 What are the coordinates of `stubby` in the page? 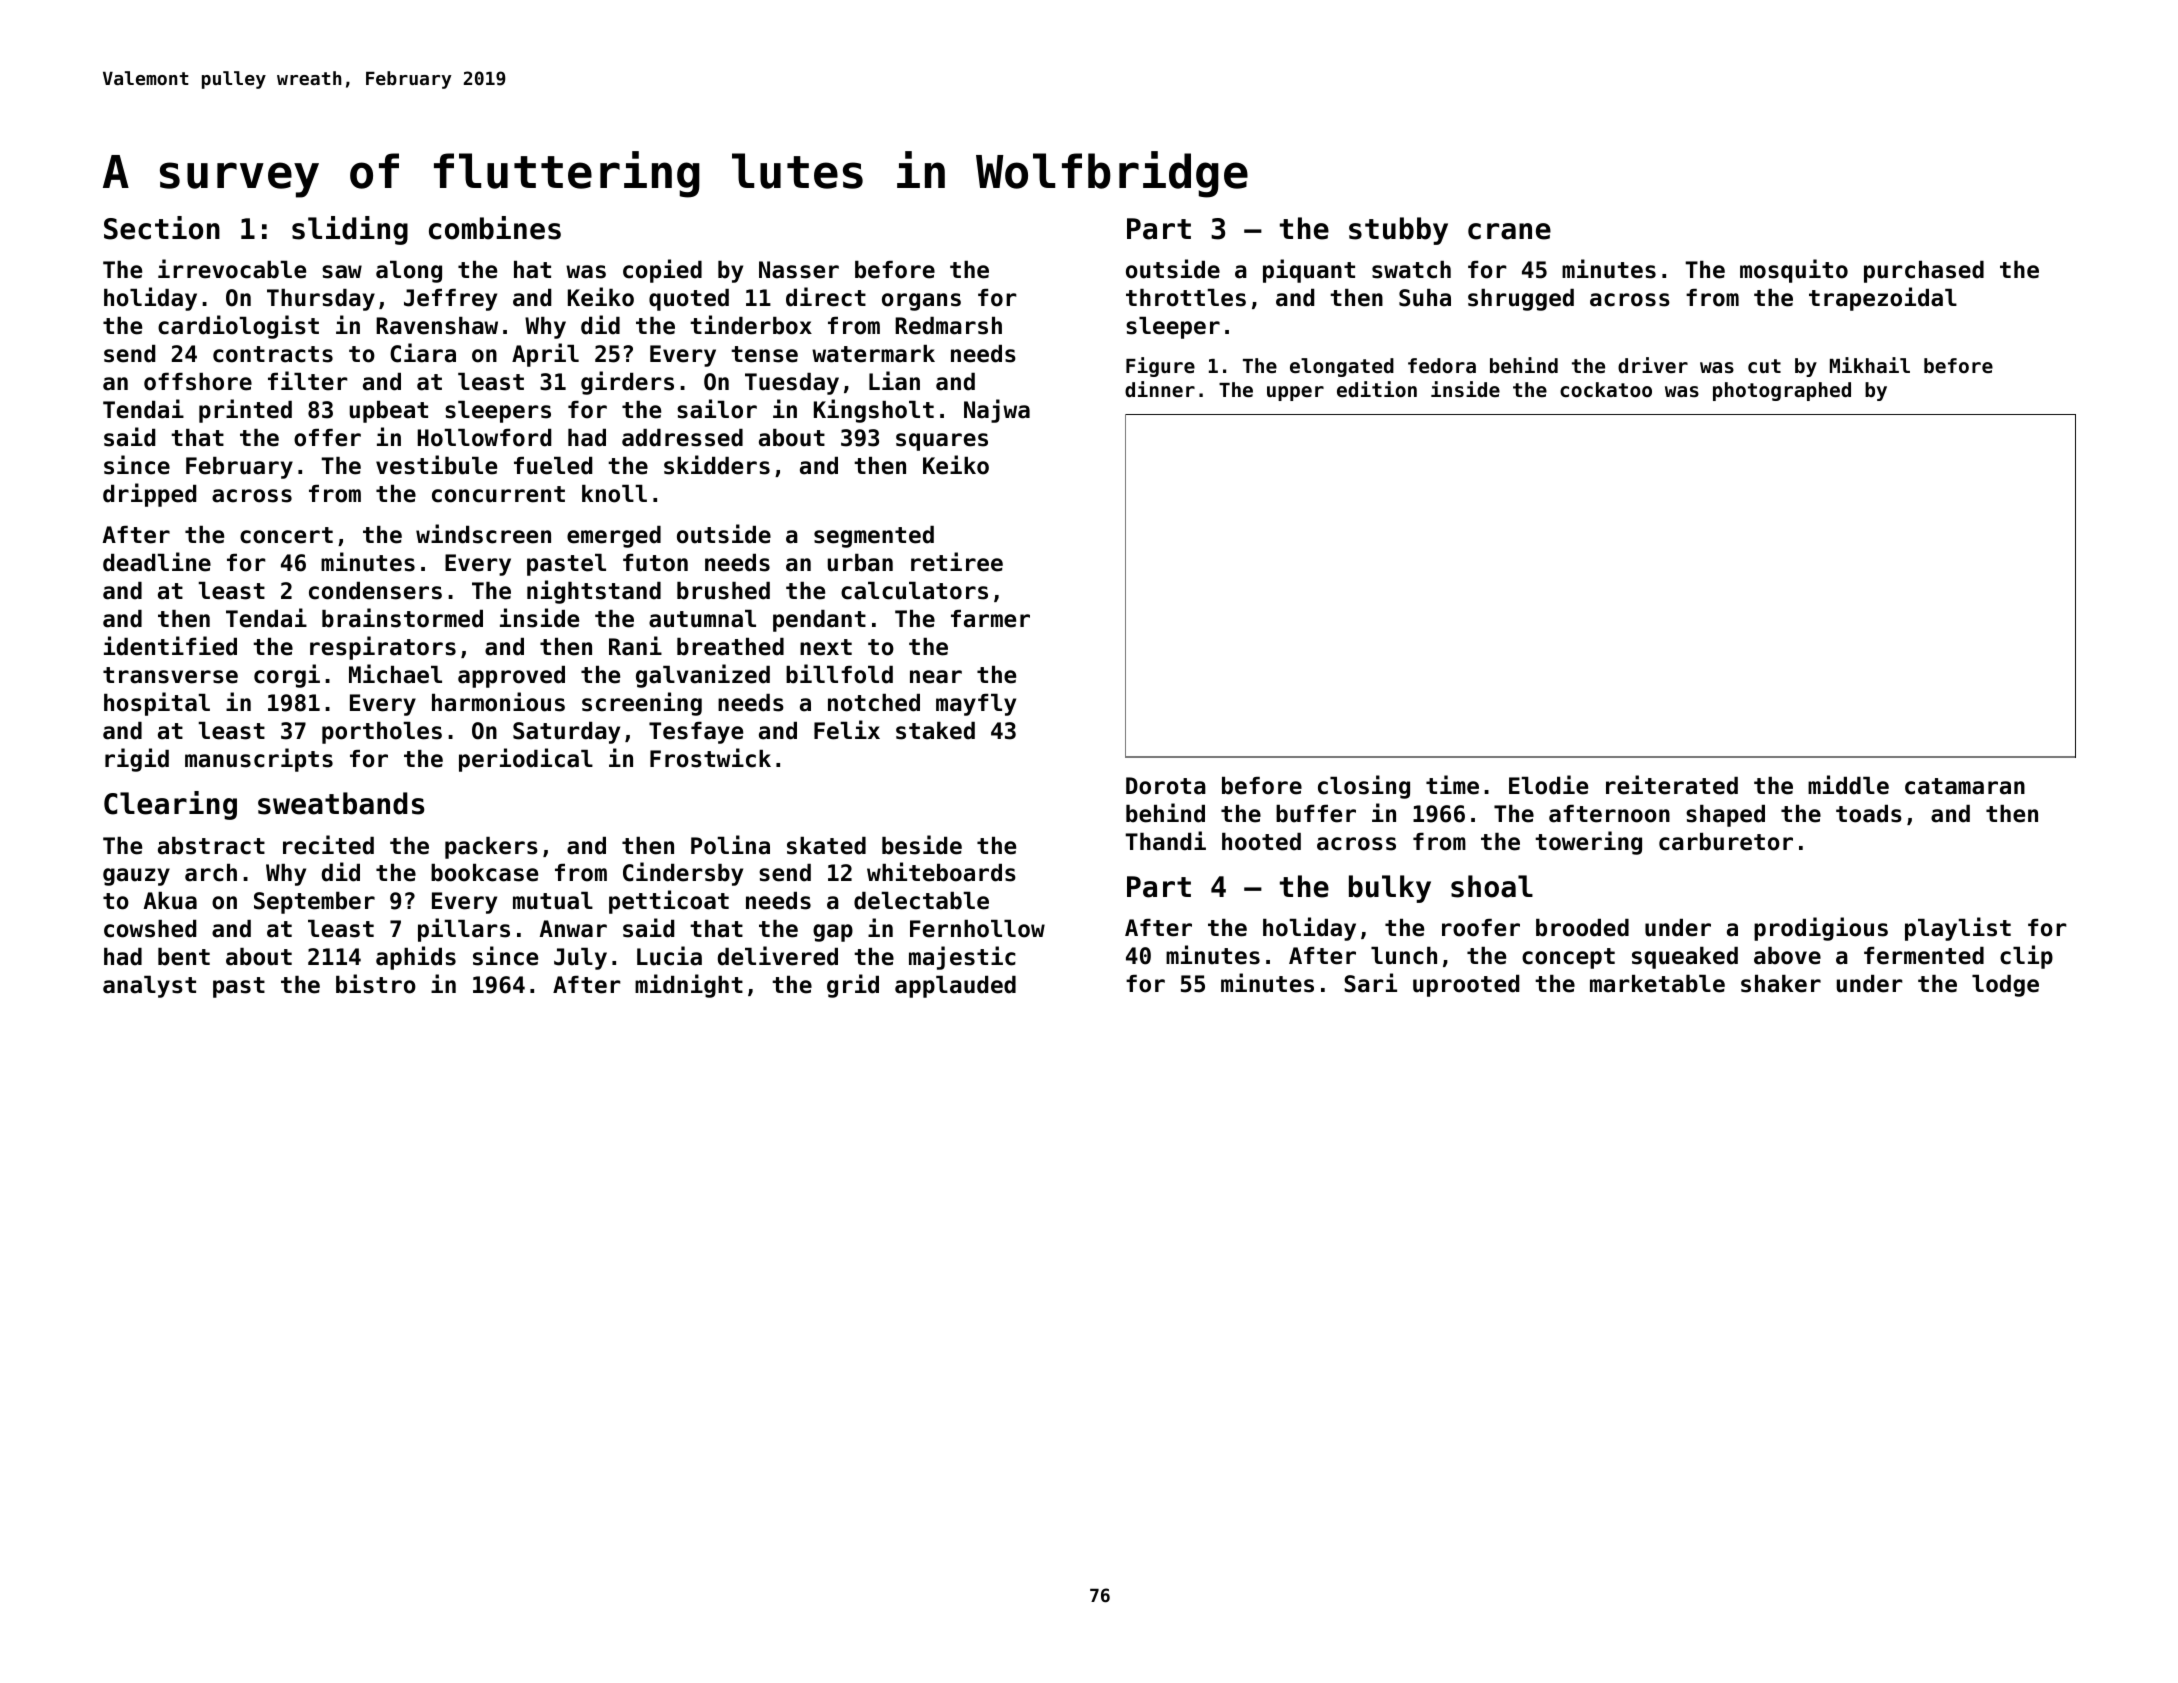 It's located at (1398, 231).
